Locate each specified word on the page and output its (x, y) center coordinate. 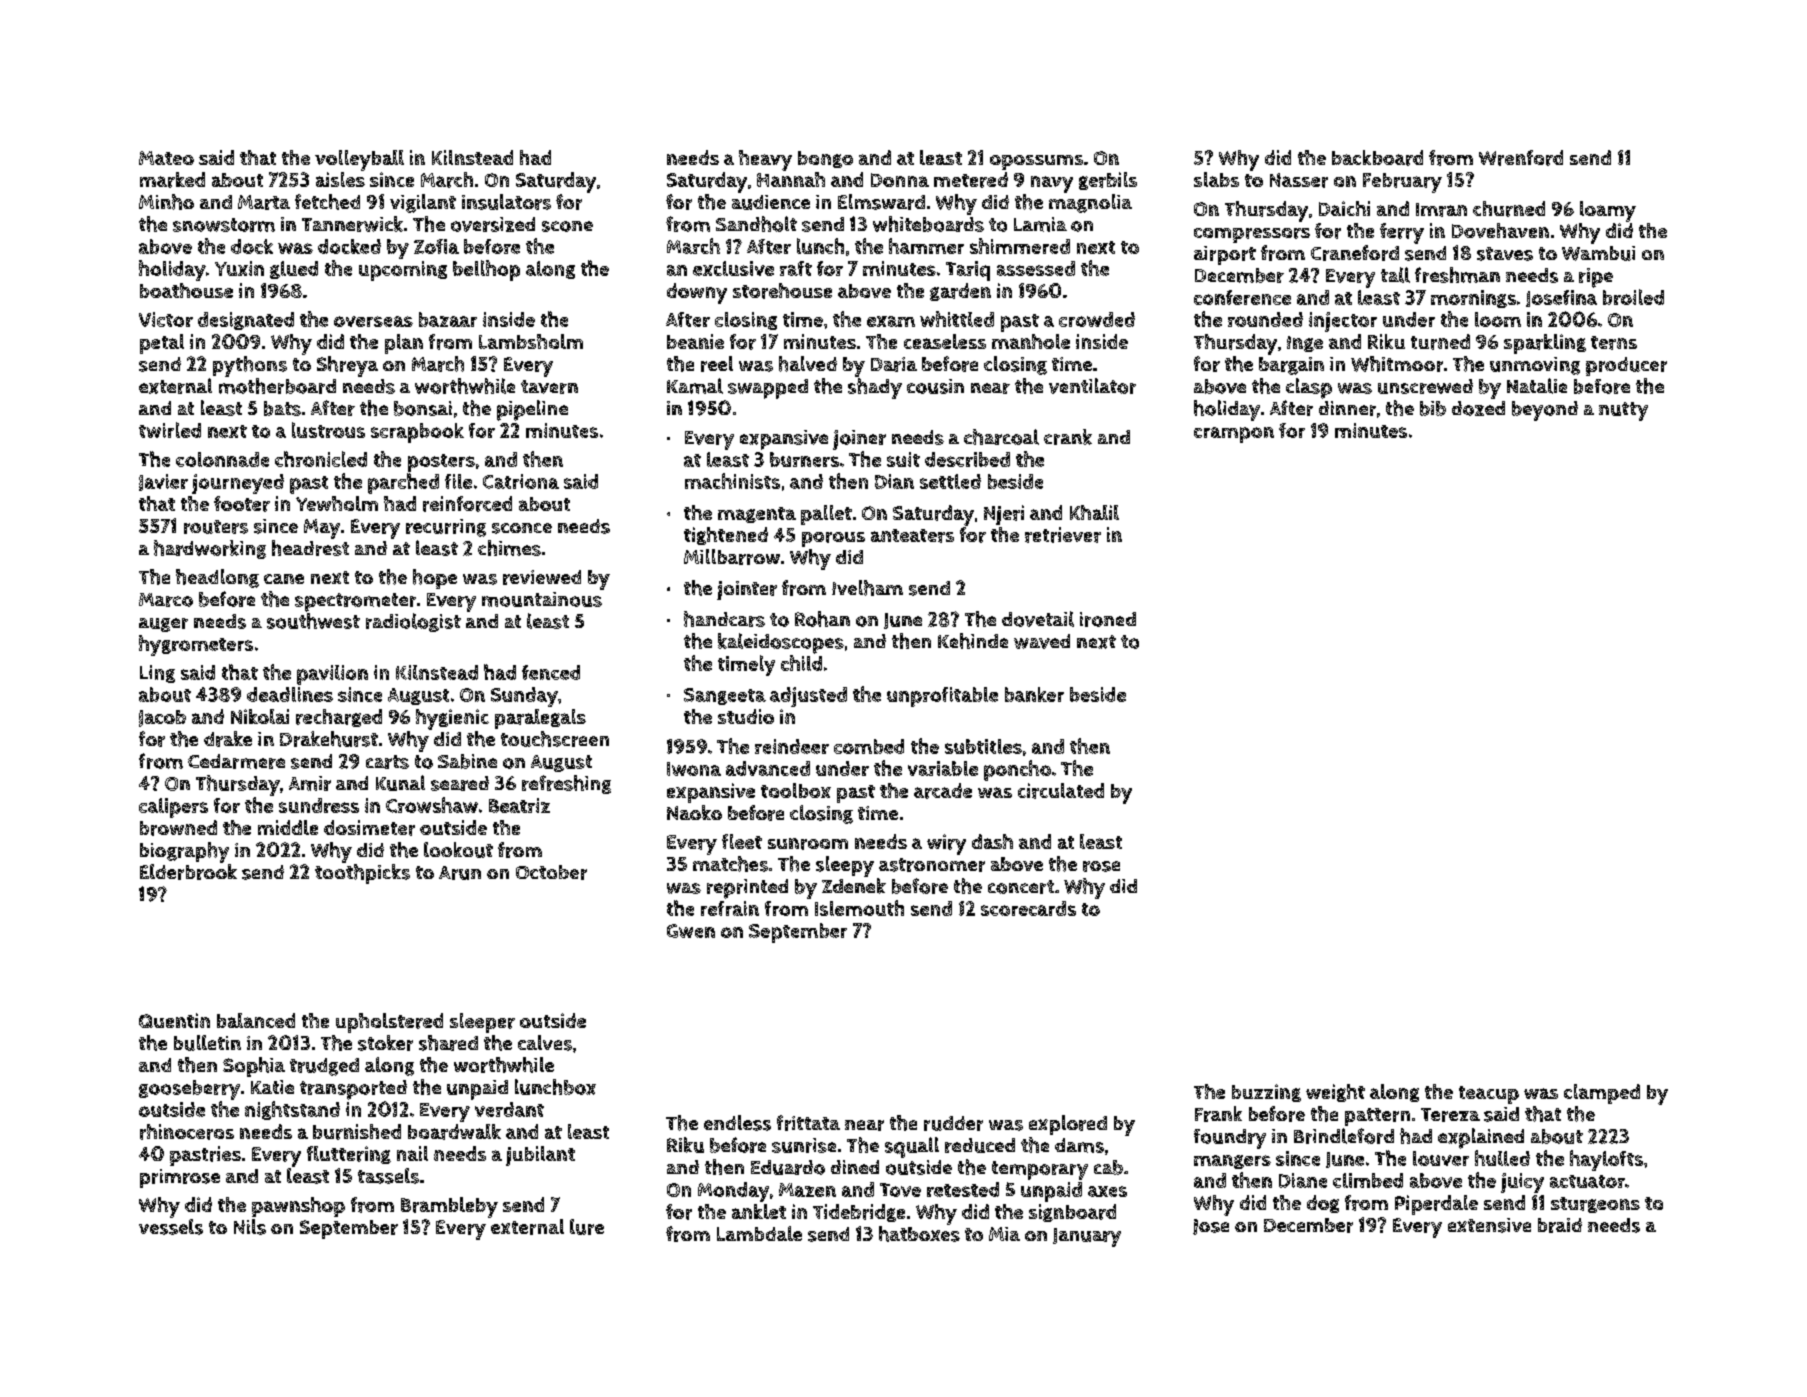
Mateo (166, 158)
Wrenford (1521, 158)
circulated (1061, 791)
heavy (765, 160)
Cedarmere (236, 761)
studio (746, 716)
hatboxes (919, 1234)
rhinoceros (187, 1132)
